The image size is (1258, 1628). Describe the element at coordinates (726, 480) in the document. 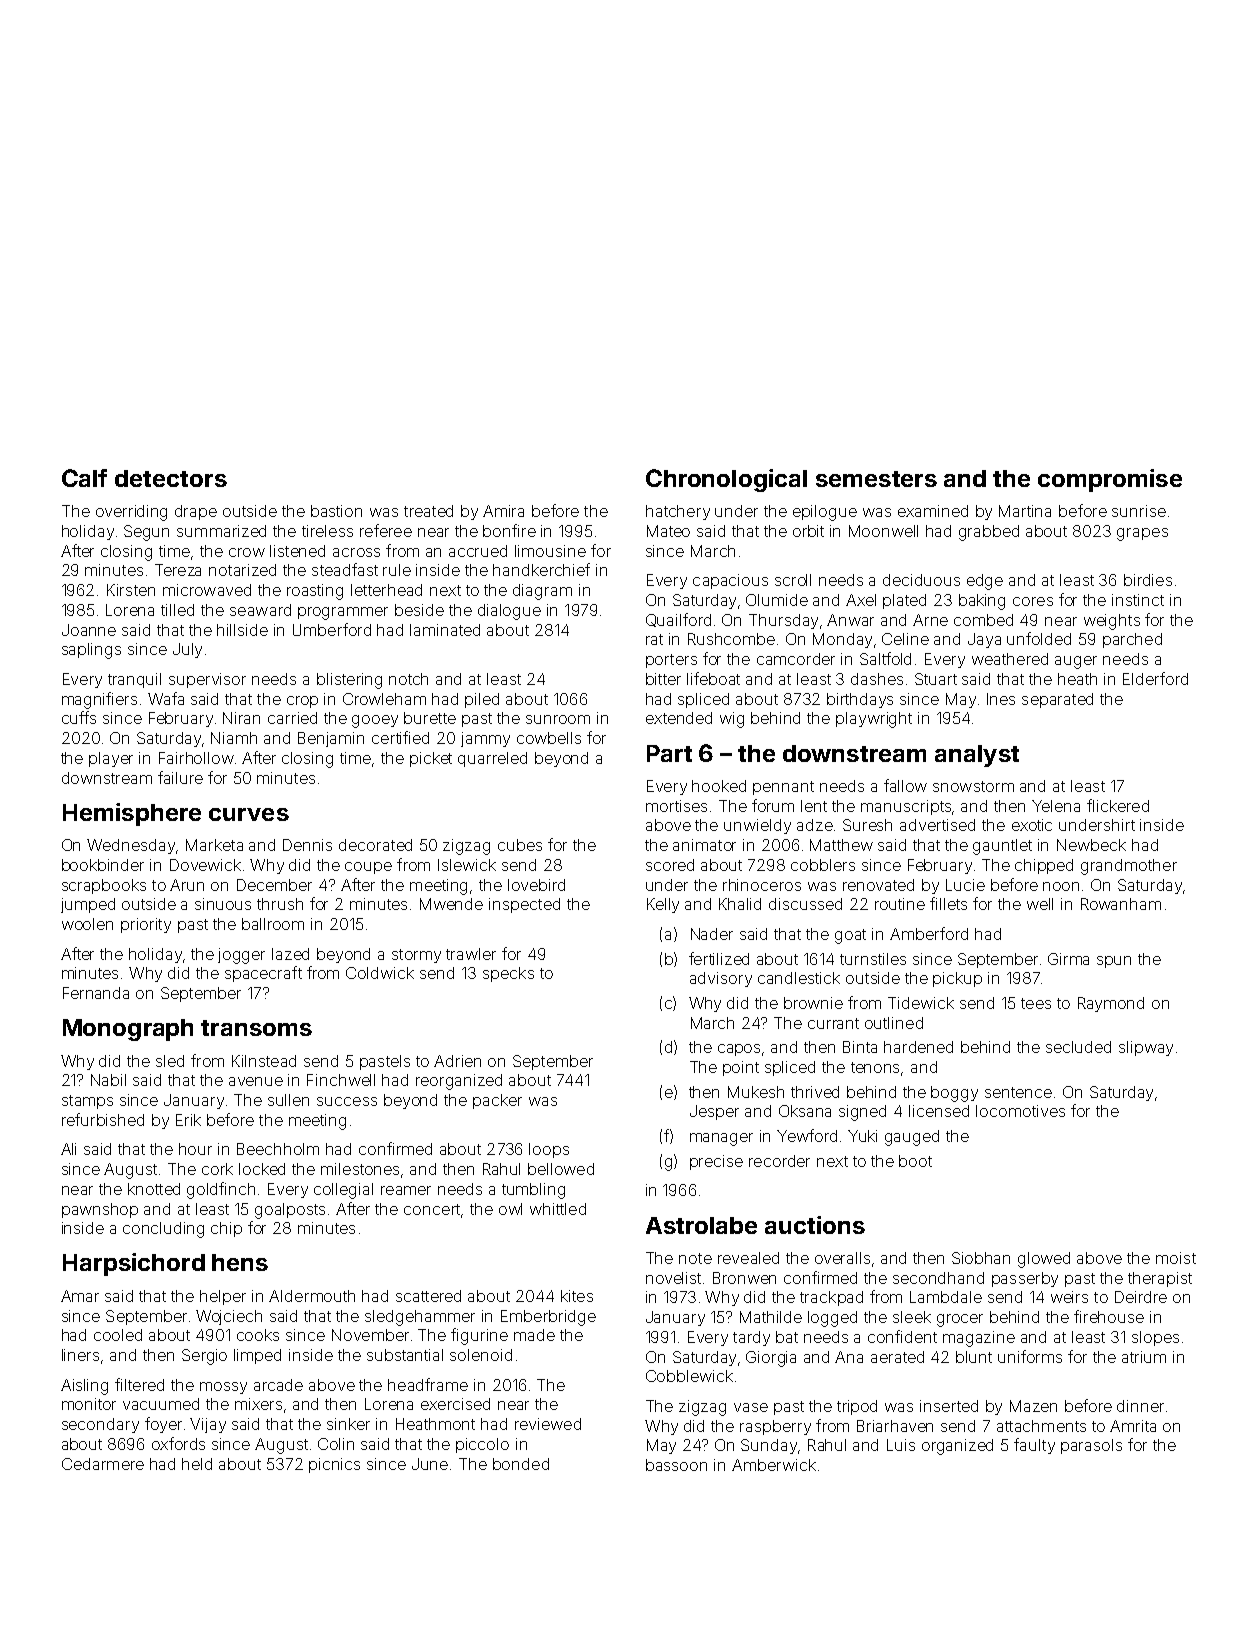

I see `Chronological` at that location.
